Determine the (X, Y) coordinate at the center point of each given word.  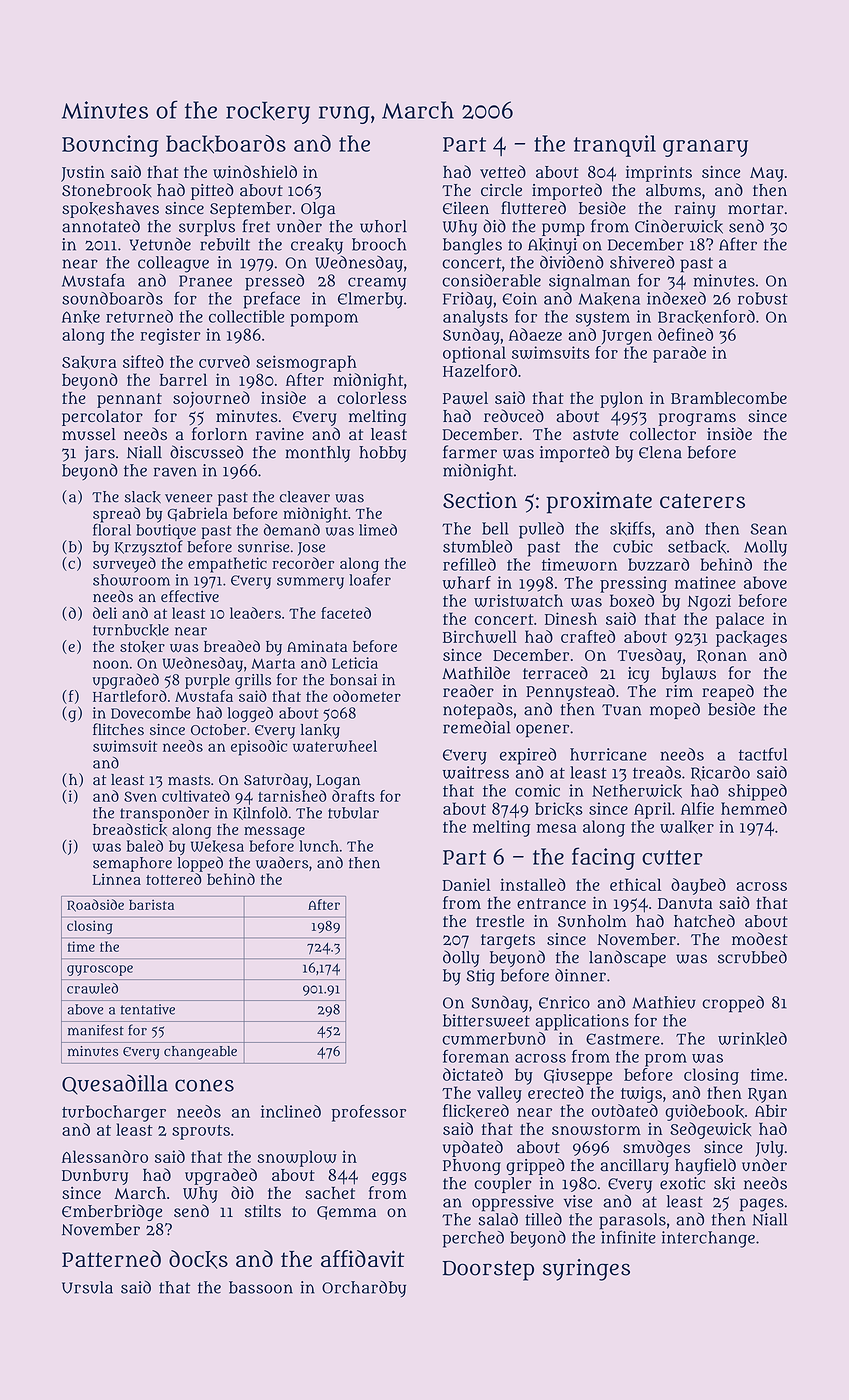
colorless (372, 398)
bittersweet (486, 1020)
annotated (101, 226)
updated (473, 1148)
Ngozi (709, 602)
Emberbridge (112, 1212)
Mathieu (664, 1002)
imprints (659, 173)
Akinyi (552, 246)
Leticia (355, 663)
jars (99, 454)
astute (596, 435)
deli (105, 613)
